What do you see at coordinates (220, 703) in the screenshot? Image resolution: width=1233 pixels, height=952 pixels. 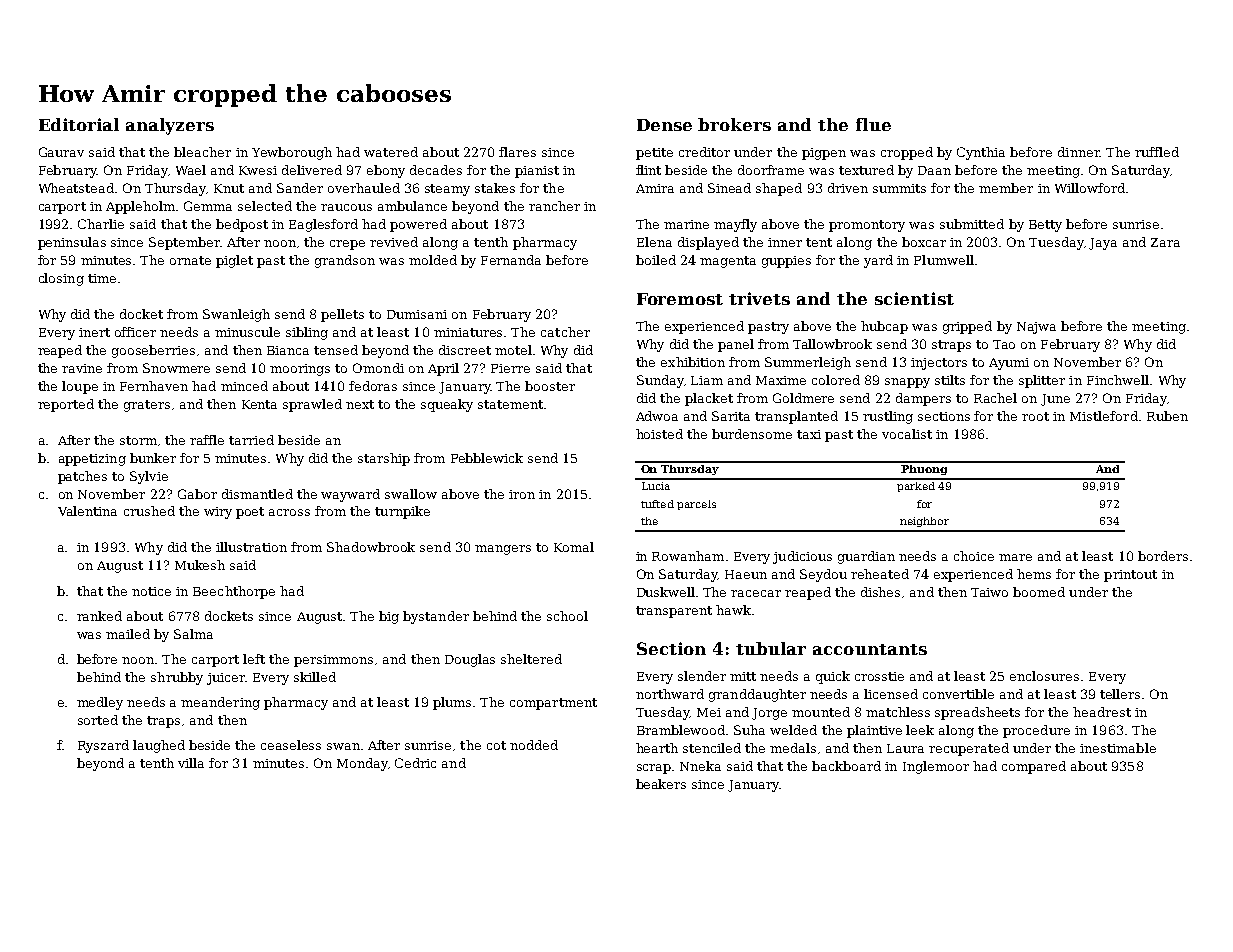 I see `meandering` at bounding box center [220, 703].
